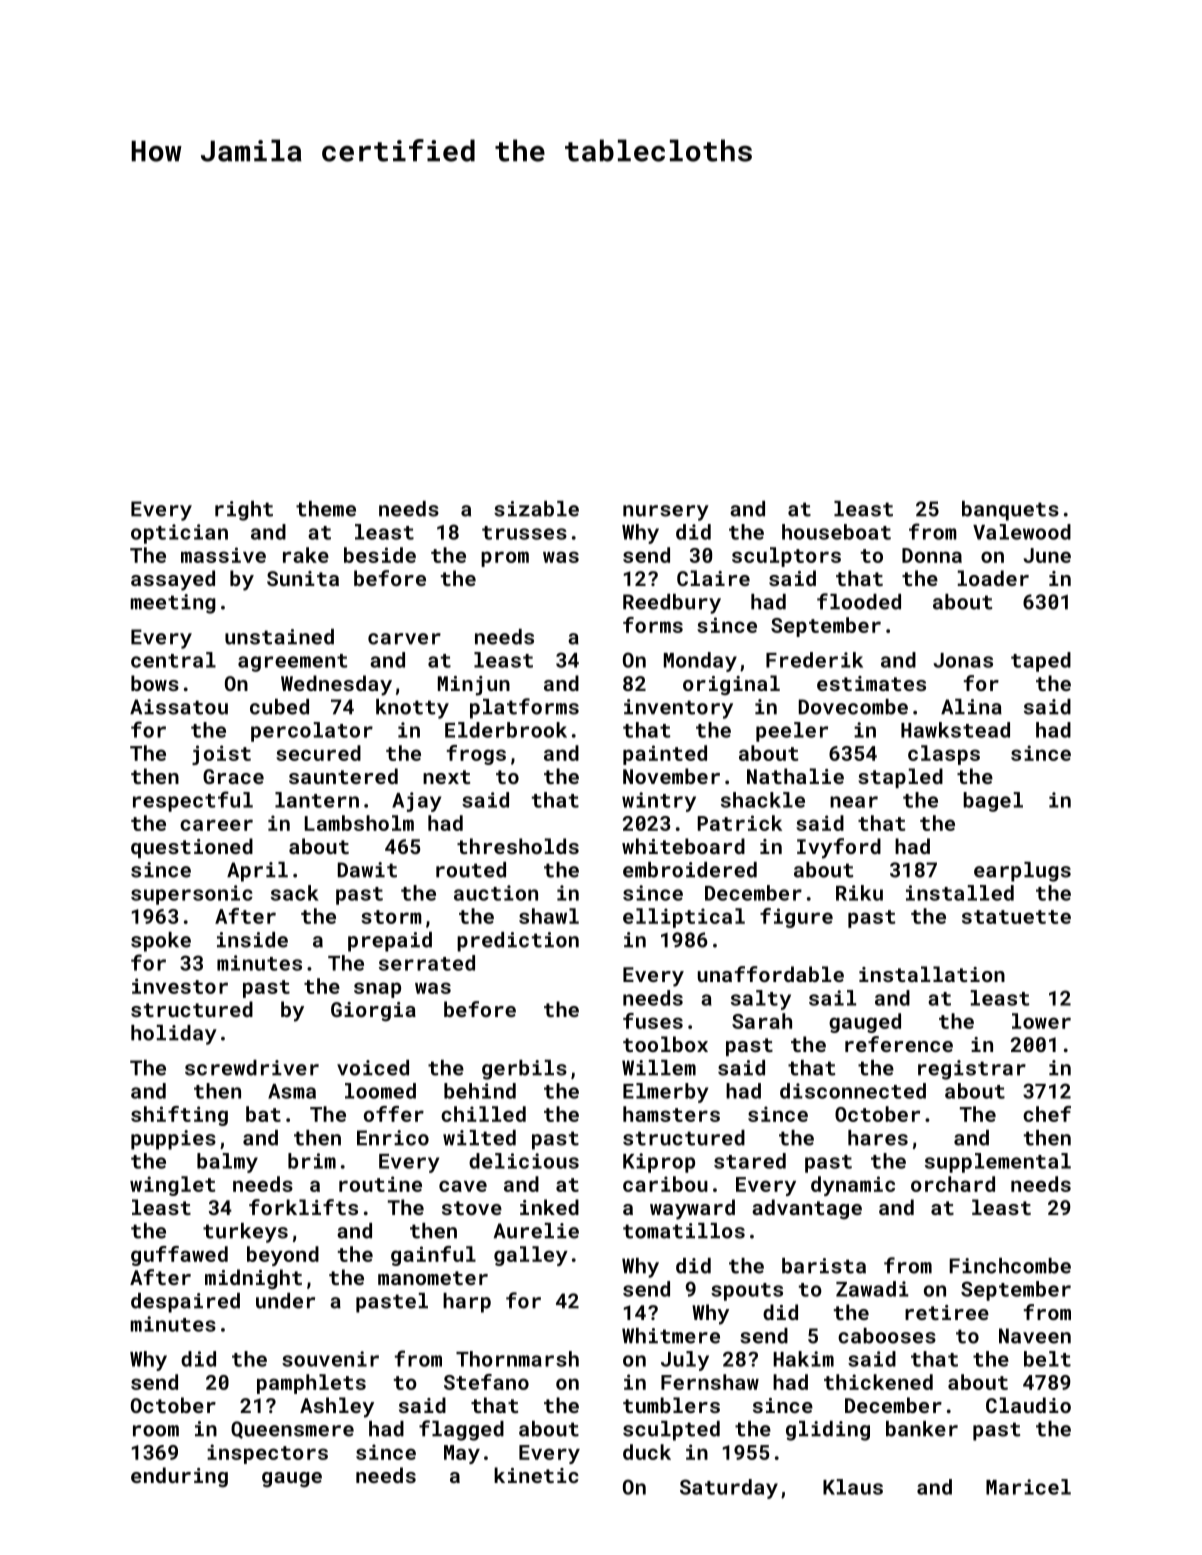 This screenshot has width=1202, height=1555. Describe the element at coordinates (713, 578) in the screenshot. I see `Claire` at that location.
